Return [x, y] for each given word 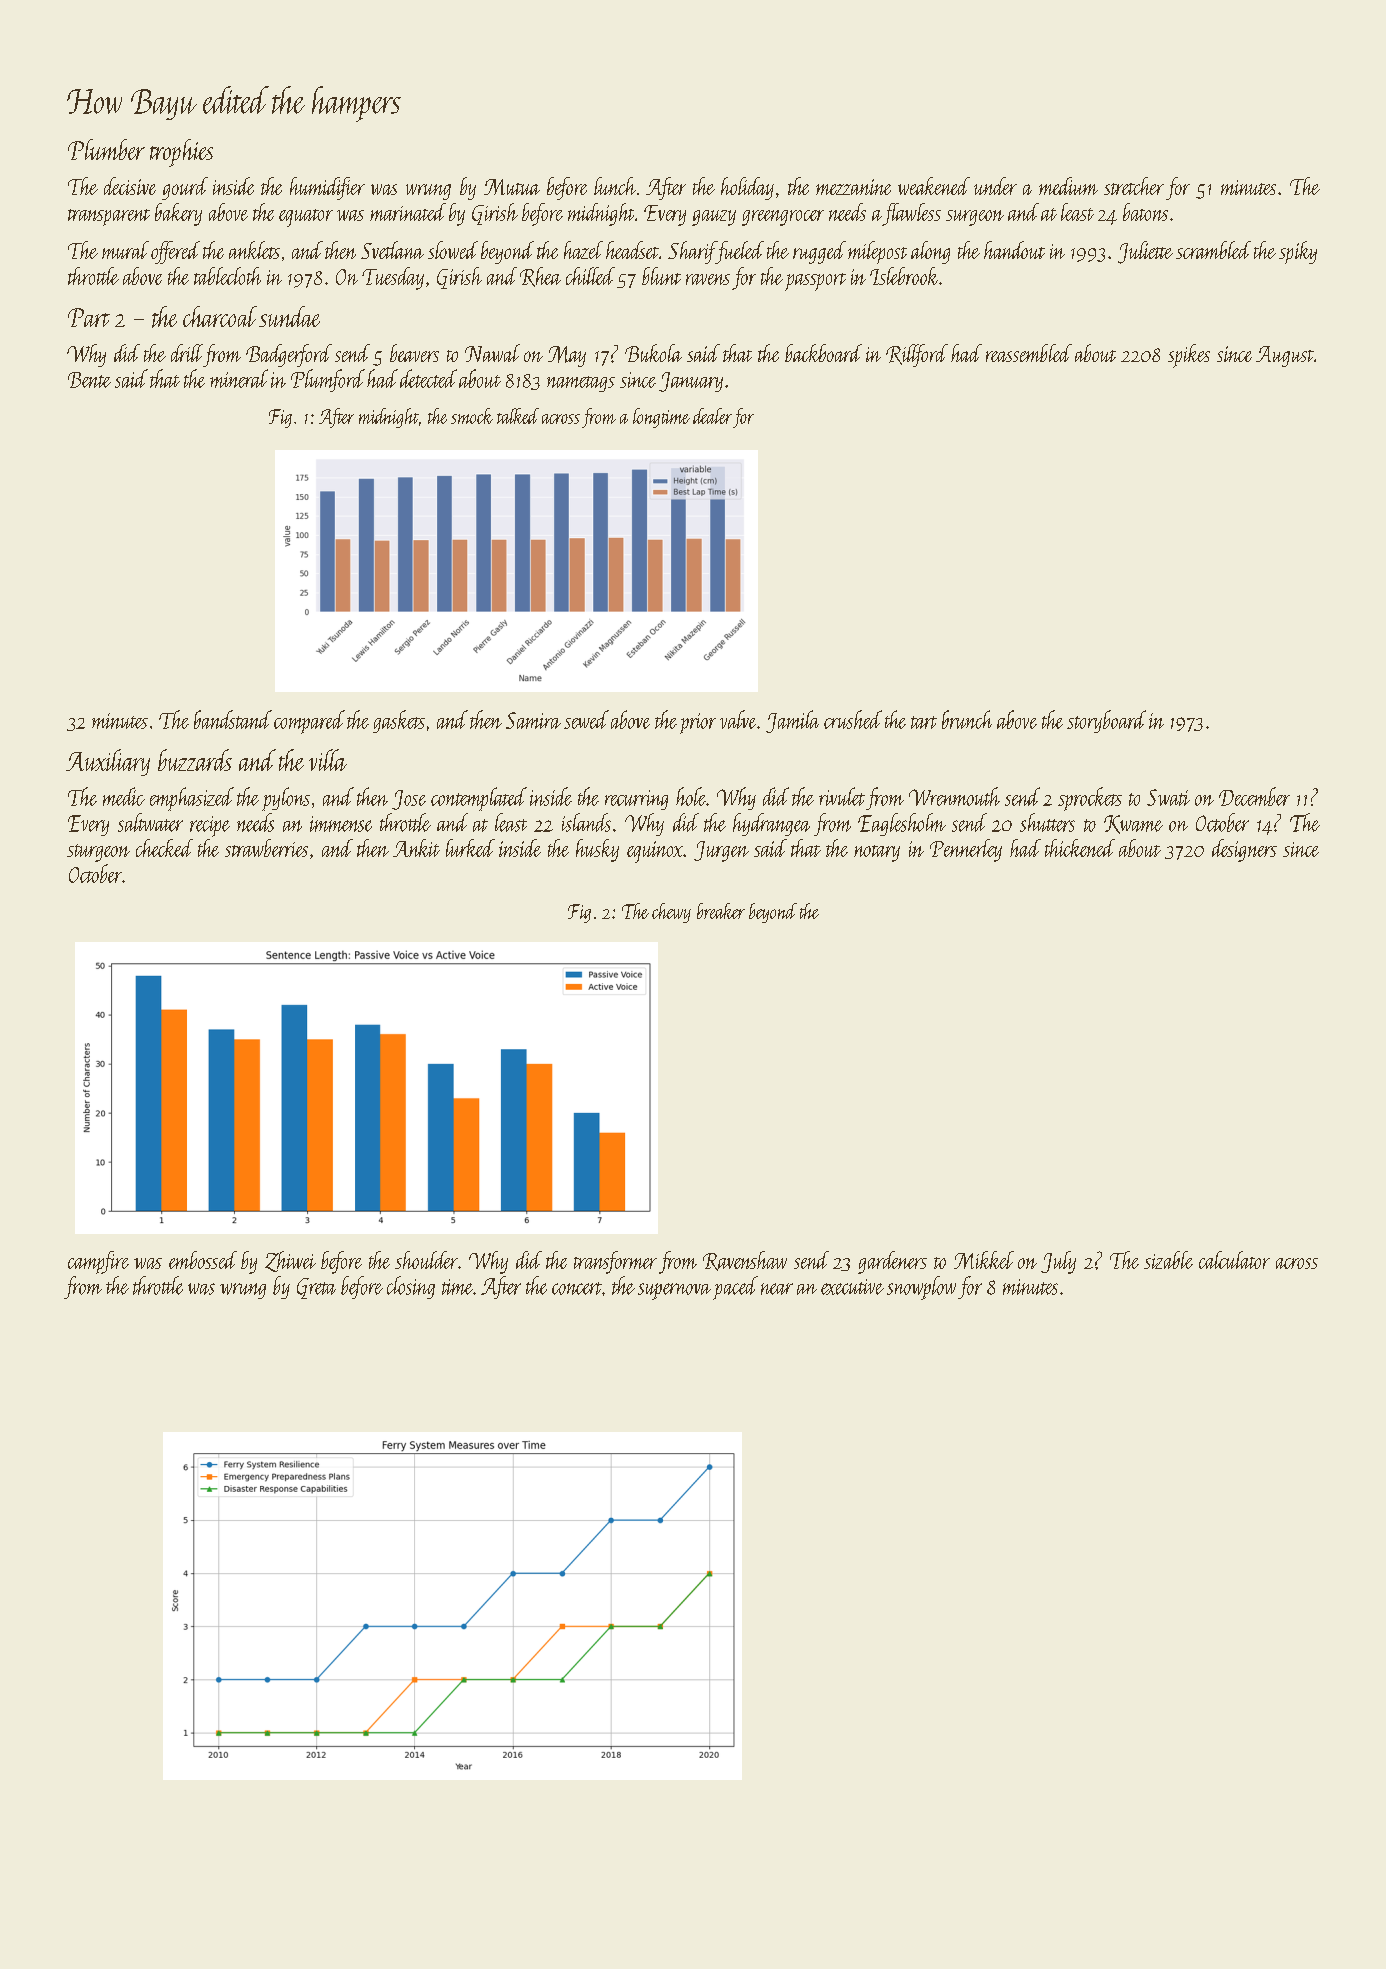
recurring [636, 800]
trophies [181, 153]
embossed [203, 1260]
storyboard [1106, 721]
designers [1244, 850]
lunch [615, 186]
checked [164, 848]
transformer [615, 1262]
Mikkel [984, 1260]
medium [1068, 186]
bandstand [233, 719]
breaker [721, 911]
